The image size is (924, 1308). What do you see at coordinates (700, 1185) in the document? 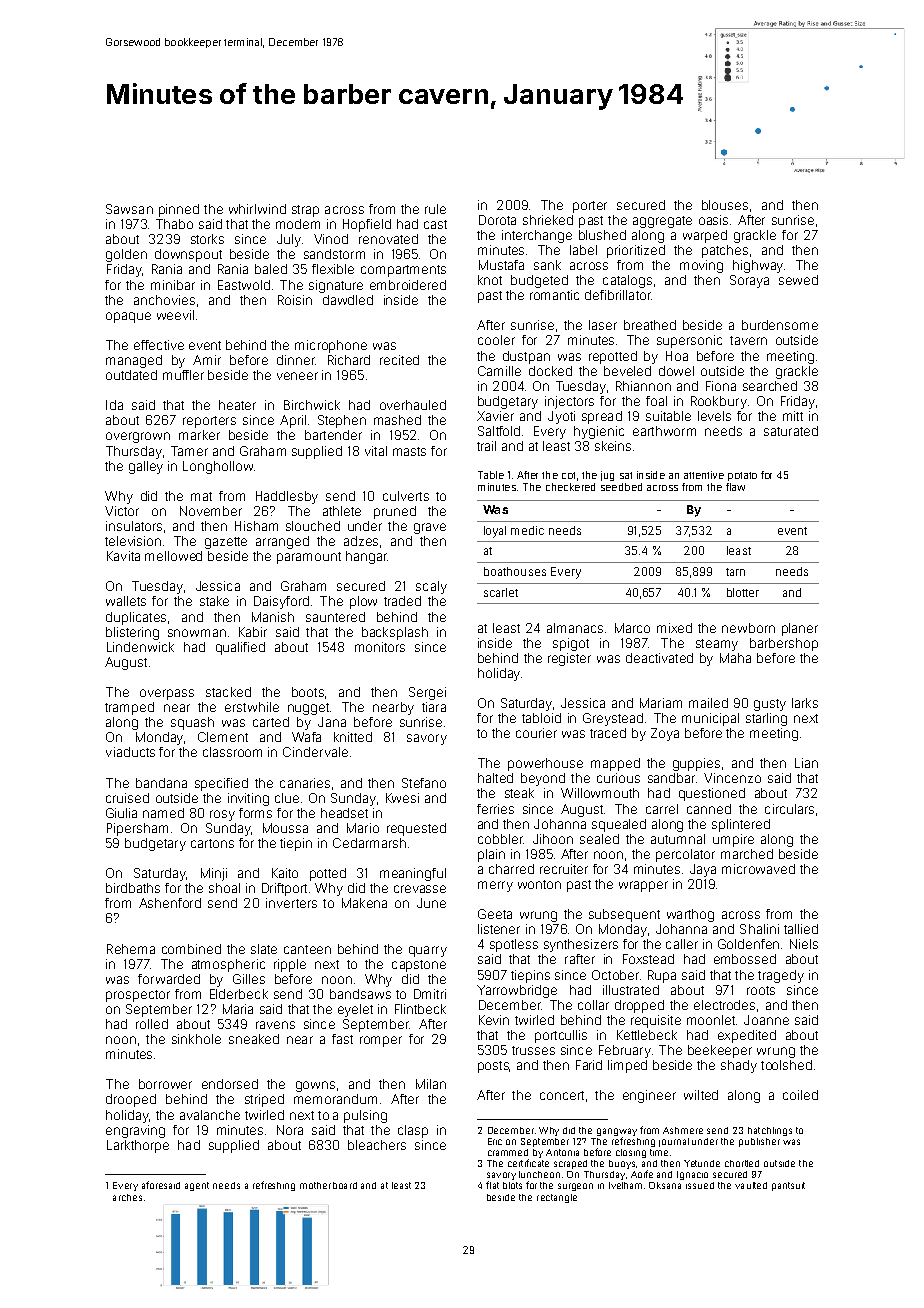
I see `issued` at bounding box center [700, 1185].
